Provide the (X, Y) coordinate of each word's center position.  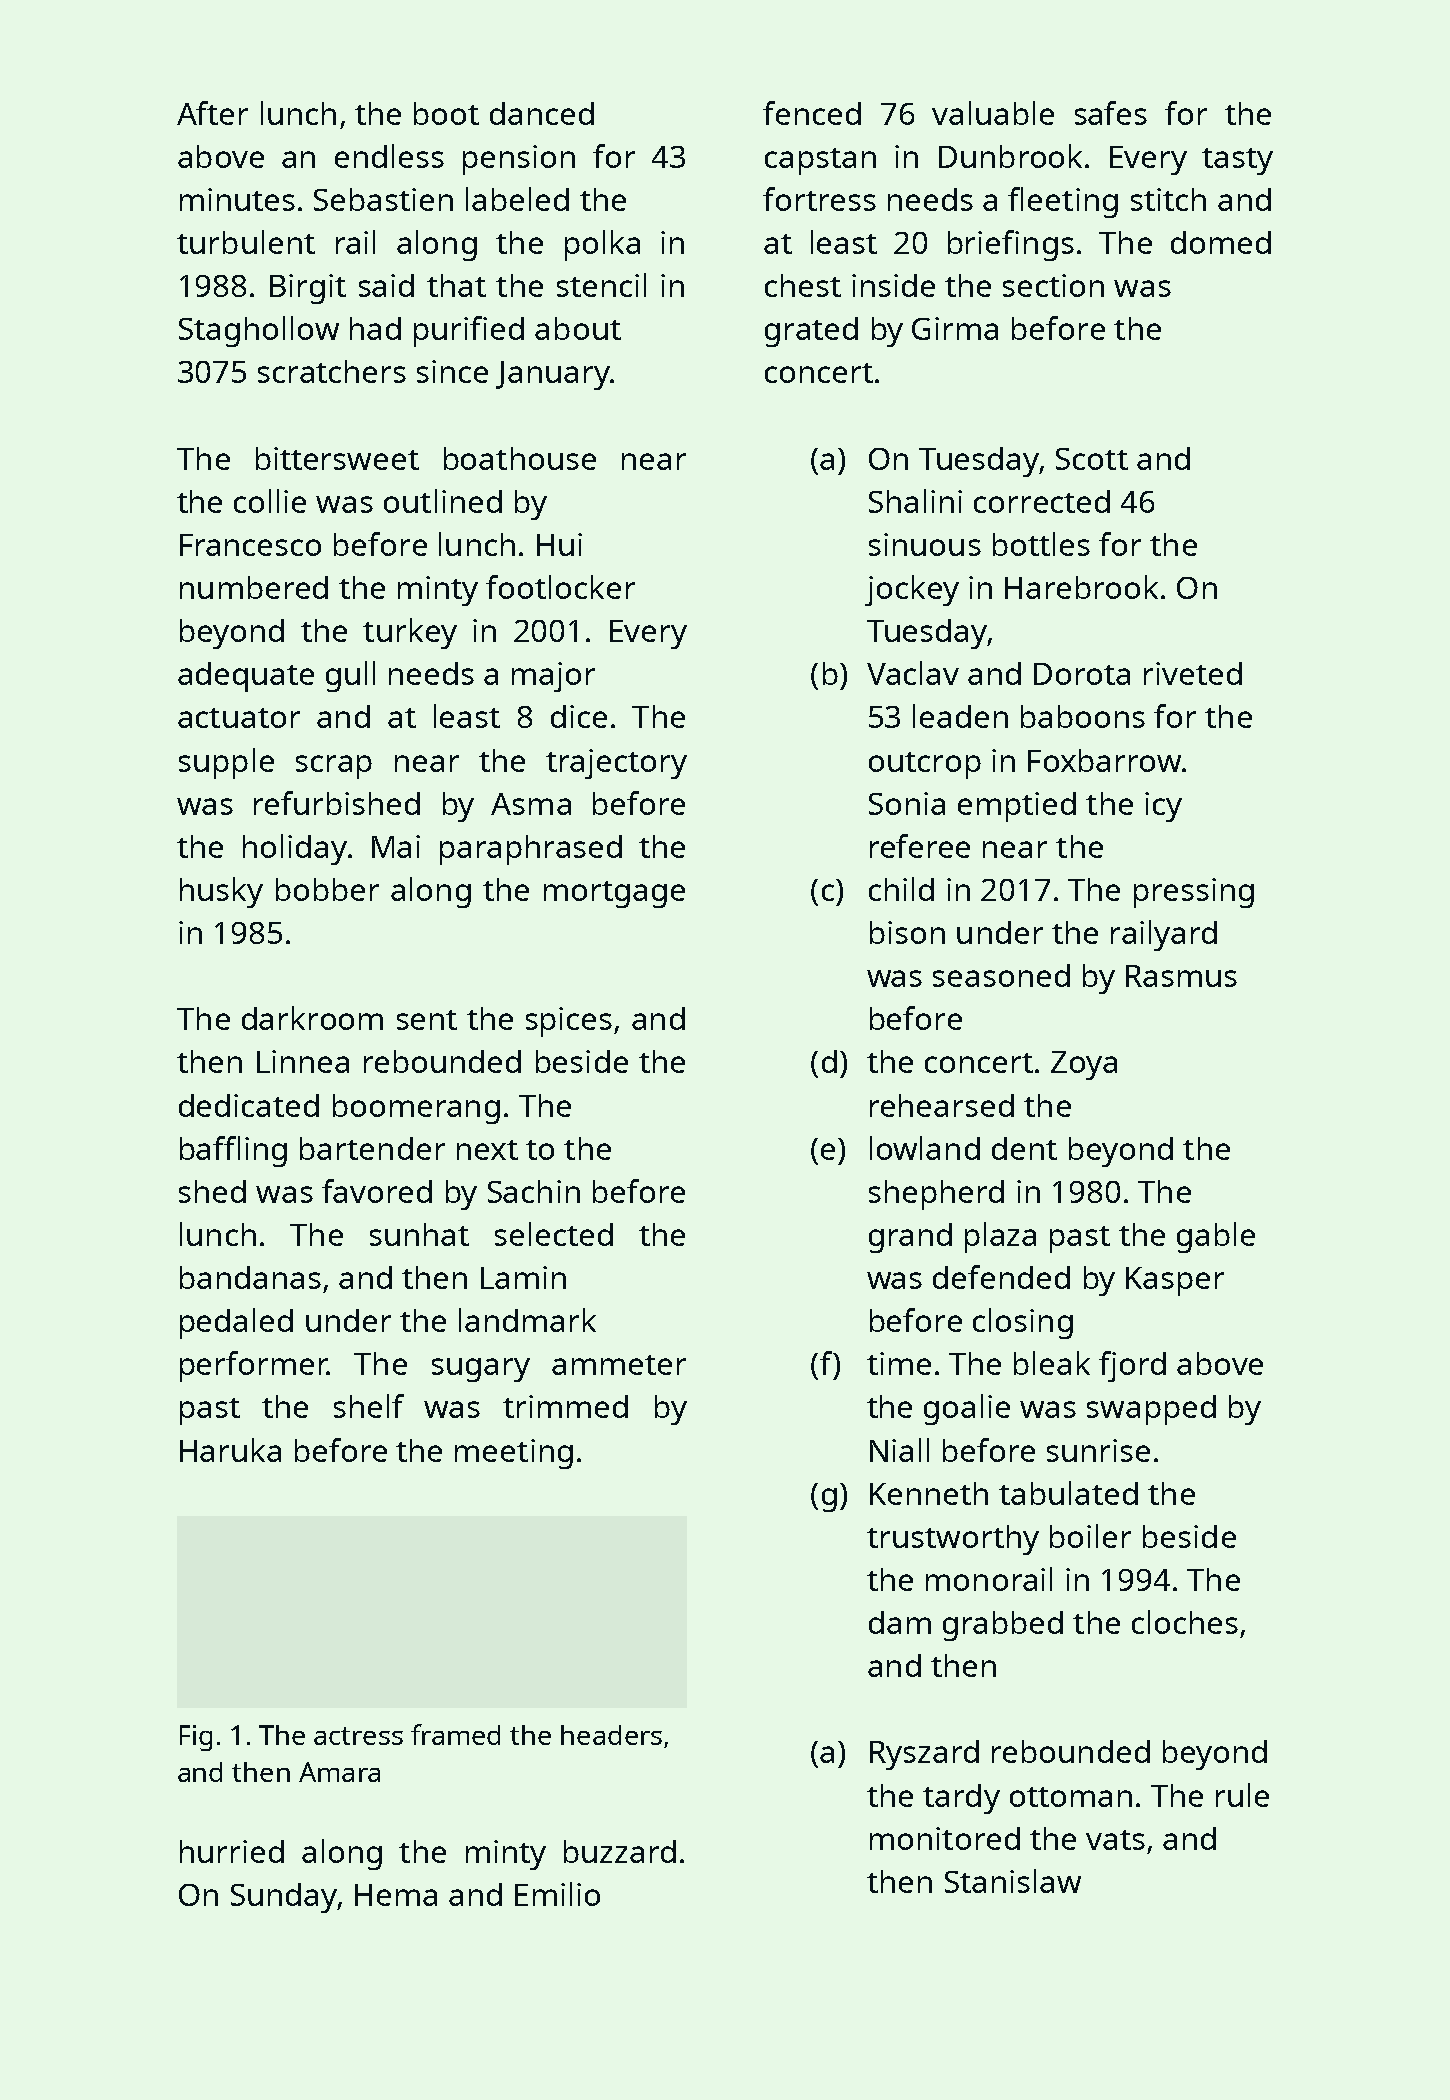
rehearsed (942, 1105)
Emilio (557, 1894)
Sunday (284, 1898)
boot (446, 113)
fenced (812, 113)
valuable (993, 113)
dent (1024, 1148)
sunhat (419, 1234)
